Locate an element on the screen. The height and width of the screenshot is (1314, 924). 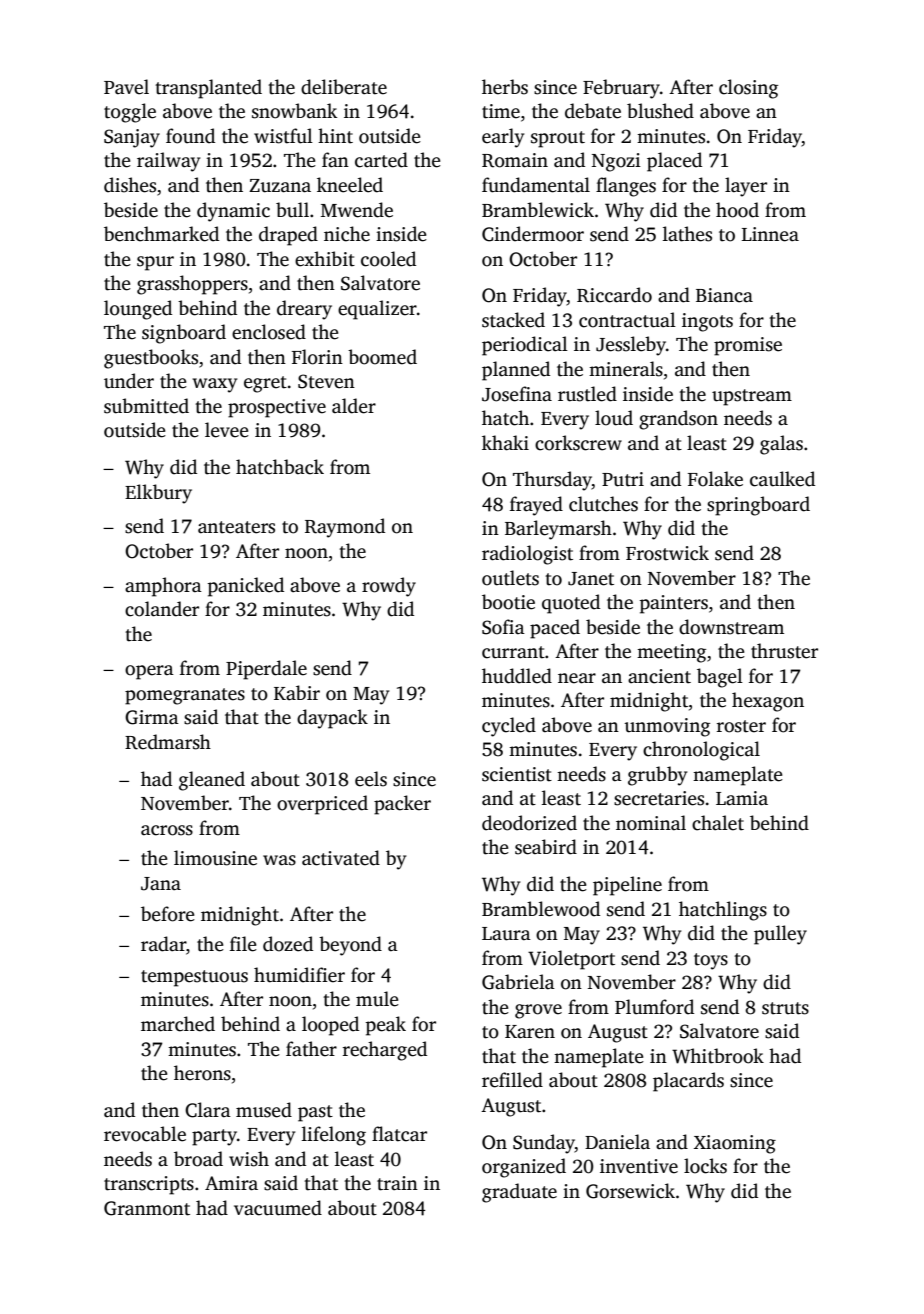
Lamia is located at coordinates (742, 798).
